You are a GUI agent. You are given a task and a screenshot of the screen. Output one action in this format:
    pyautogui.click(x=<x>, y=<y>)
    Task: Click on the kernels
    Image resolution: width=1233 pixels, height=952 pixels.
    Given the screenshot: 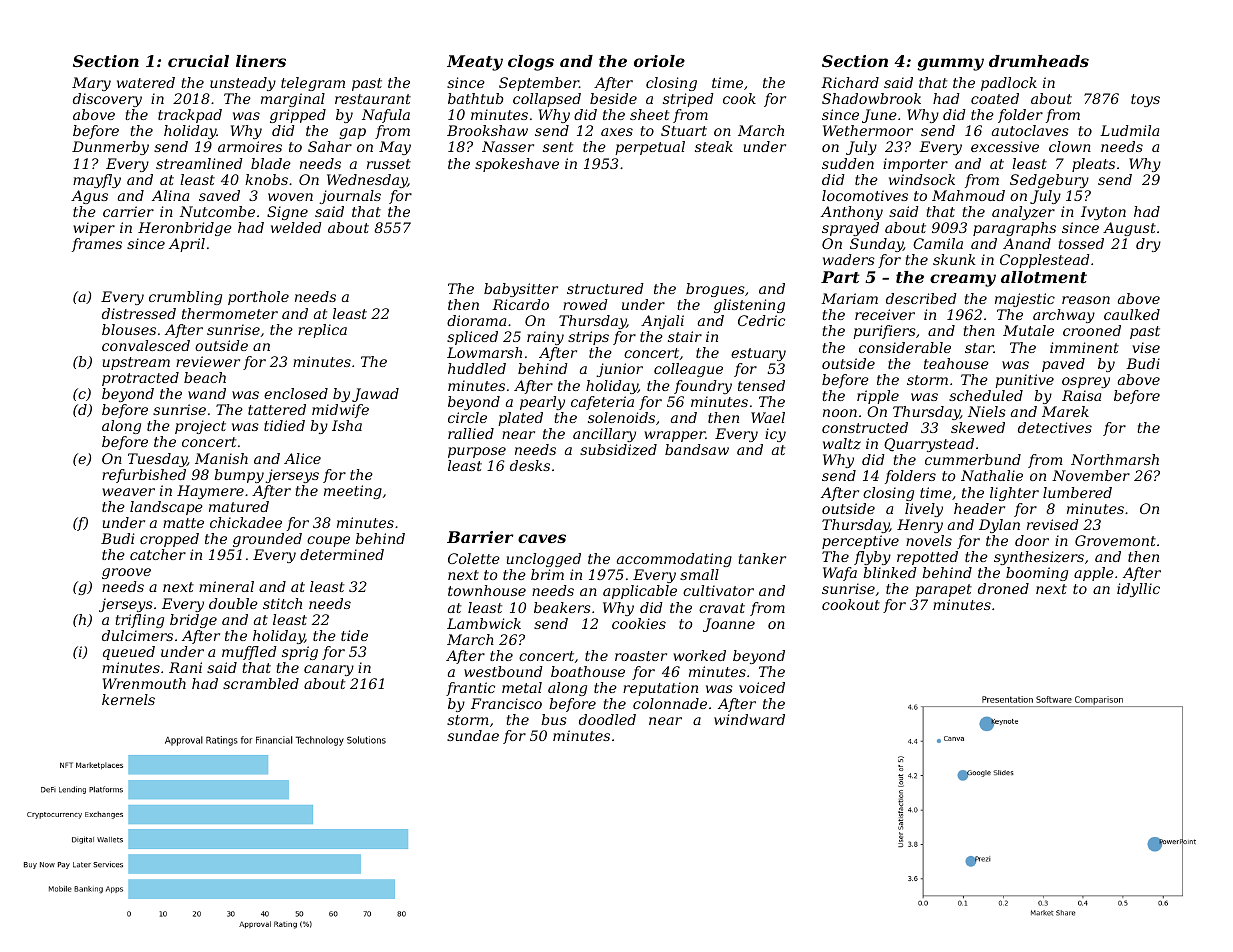 What is the action you would take?
    pyautogui.click(x=128, y=699)
